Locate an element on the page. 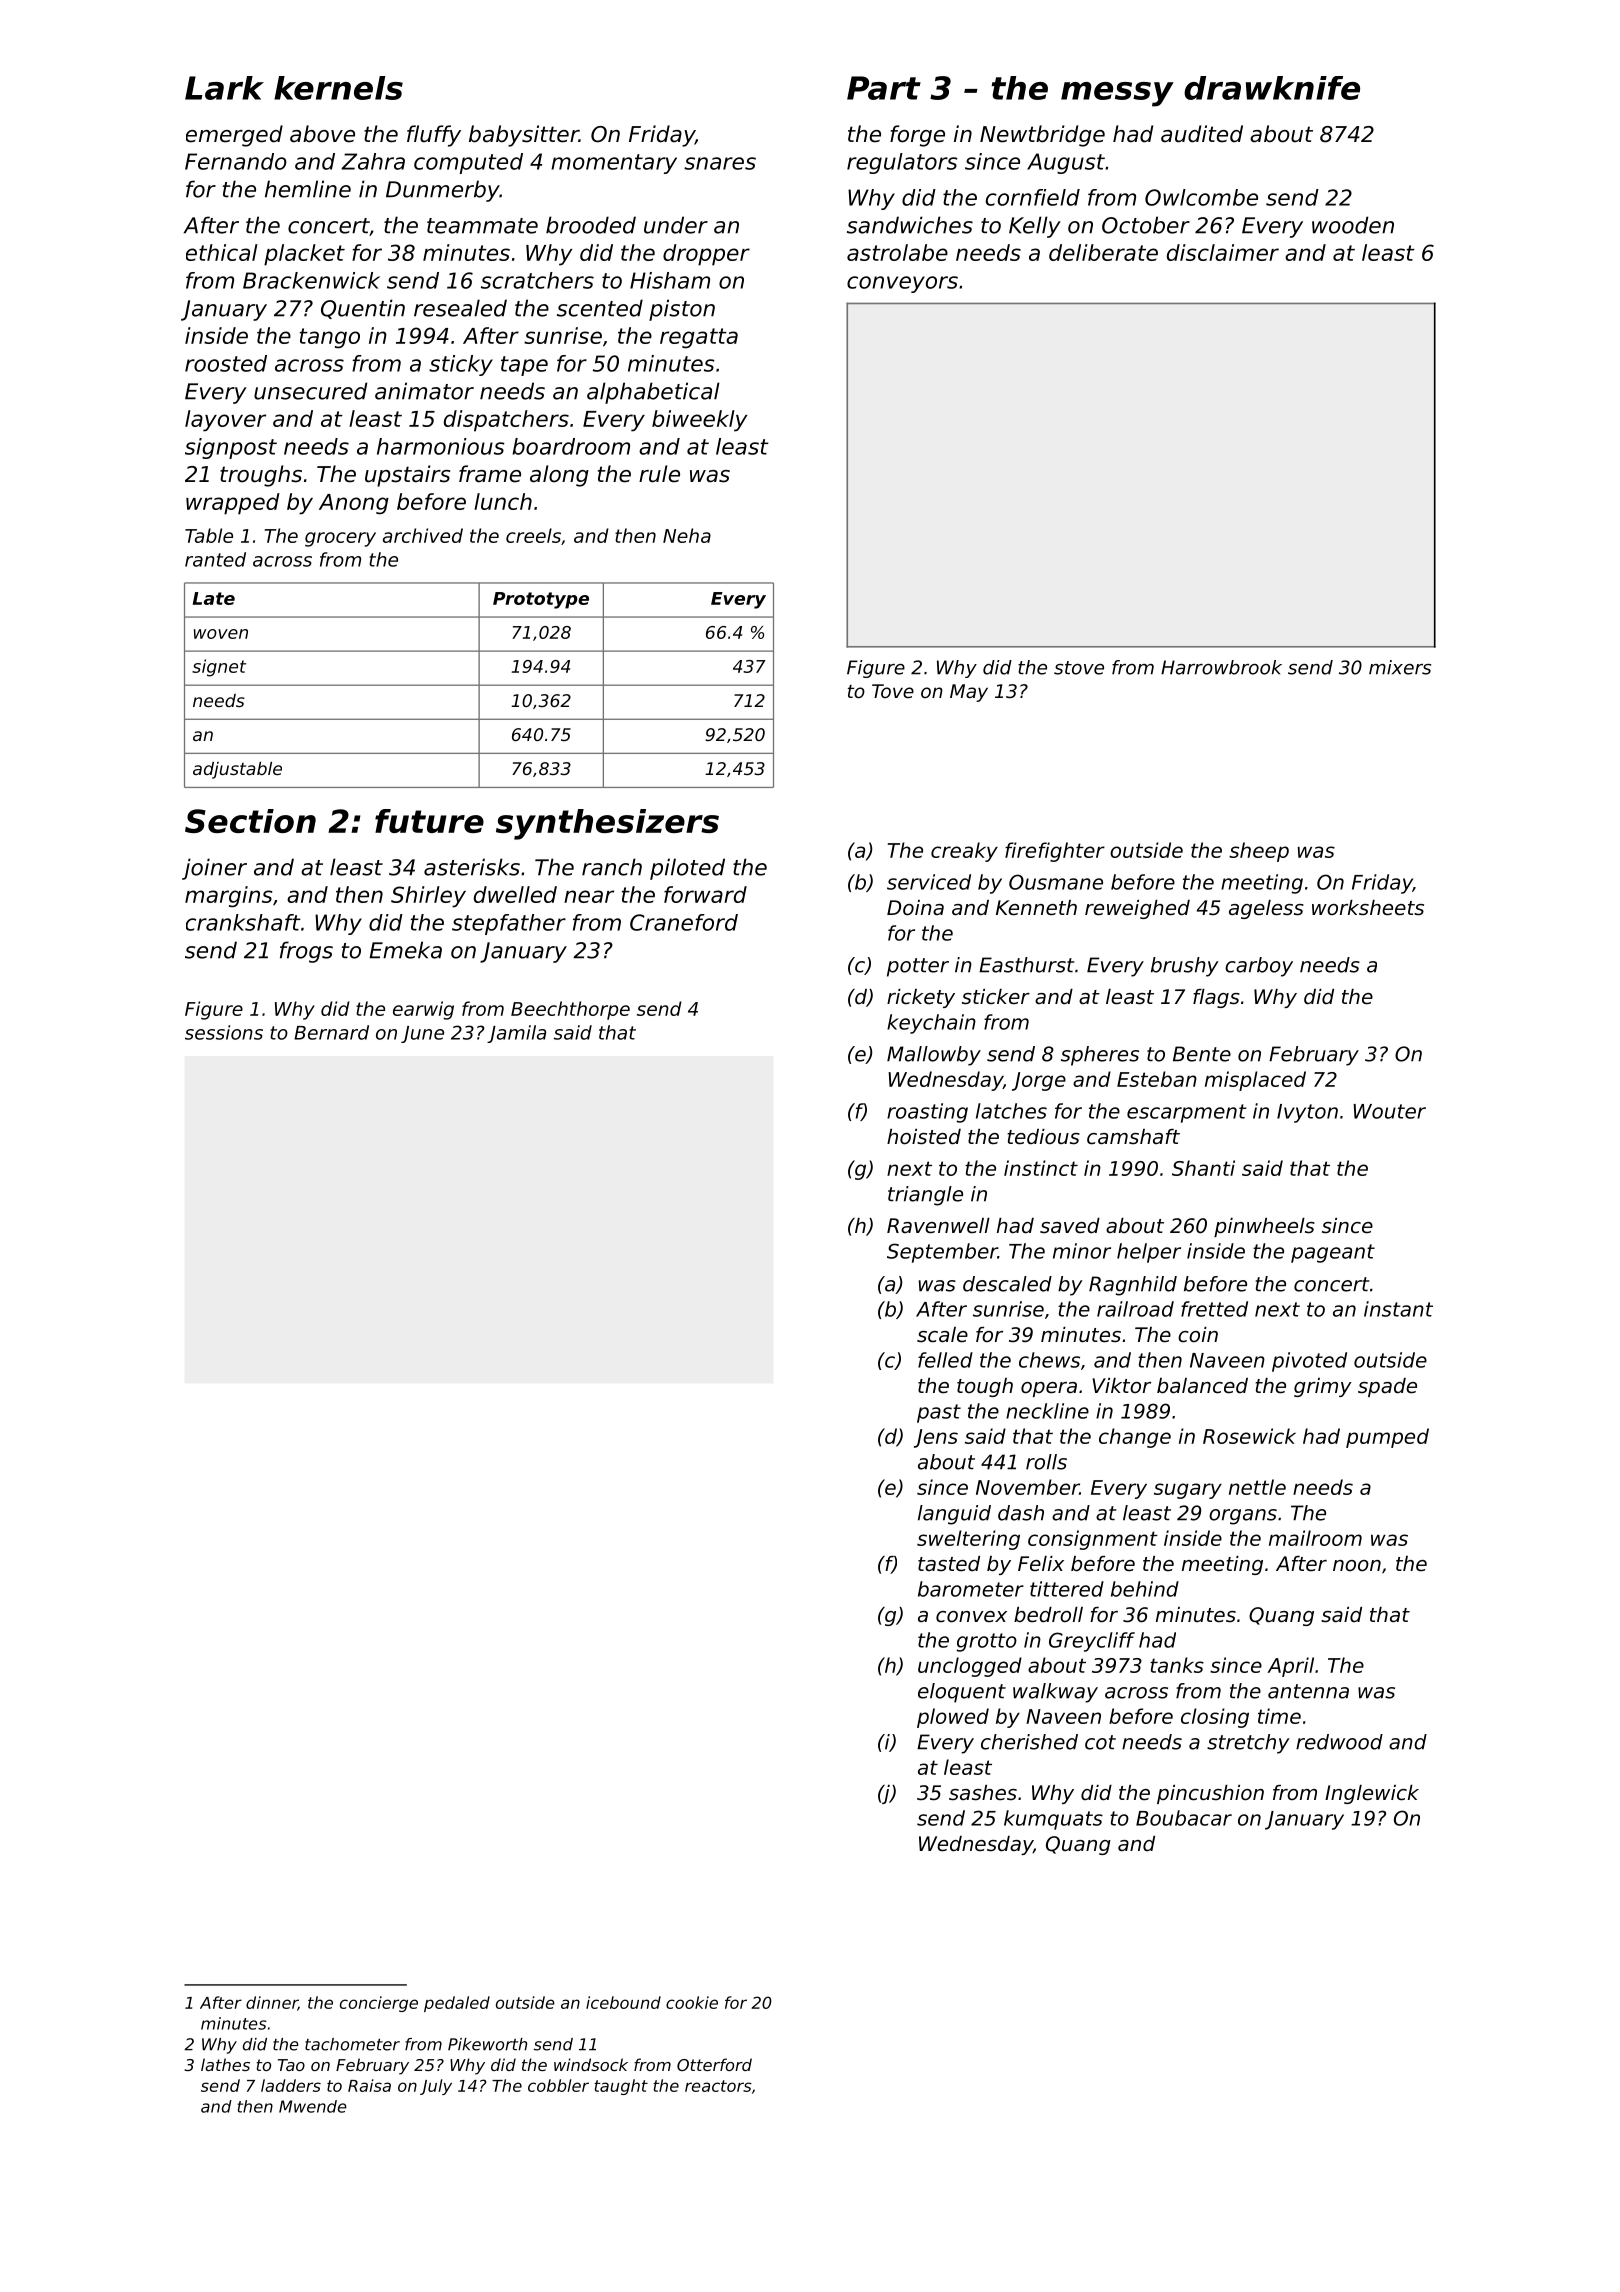 This document has width=1620, height=2292. tasted is located at coordinates (949, 1564).
